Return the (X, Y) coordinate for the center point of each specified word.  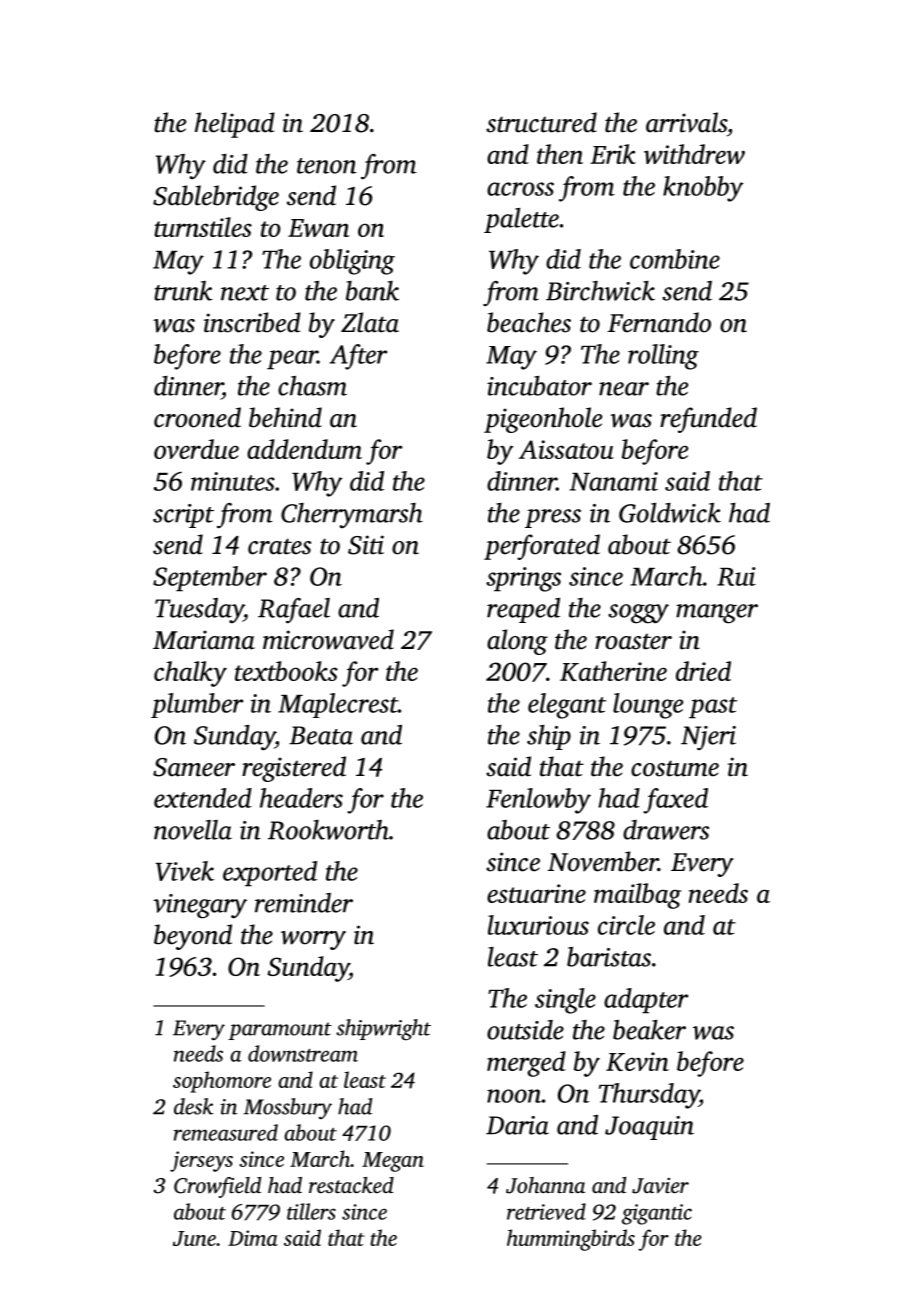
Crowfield (217, 1187)
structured (541, 122)
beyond (193, 937)
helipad (235, 125)
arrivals (686, 122)
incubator (539, 386)
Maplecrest (338, 705)
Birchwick (600, 291)
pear (292, 360)
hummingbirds (571, 1240)
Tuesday (199, 611)
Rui (736, 576)
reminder (304, 903)
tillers (311, 1211)
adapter (646, 1001)
